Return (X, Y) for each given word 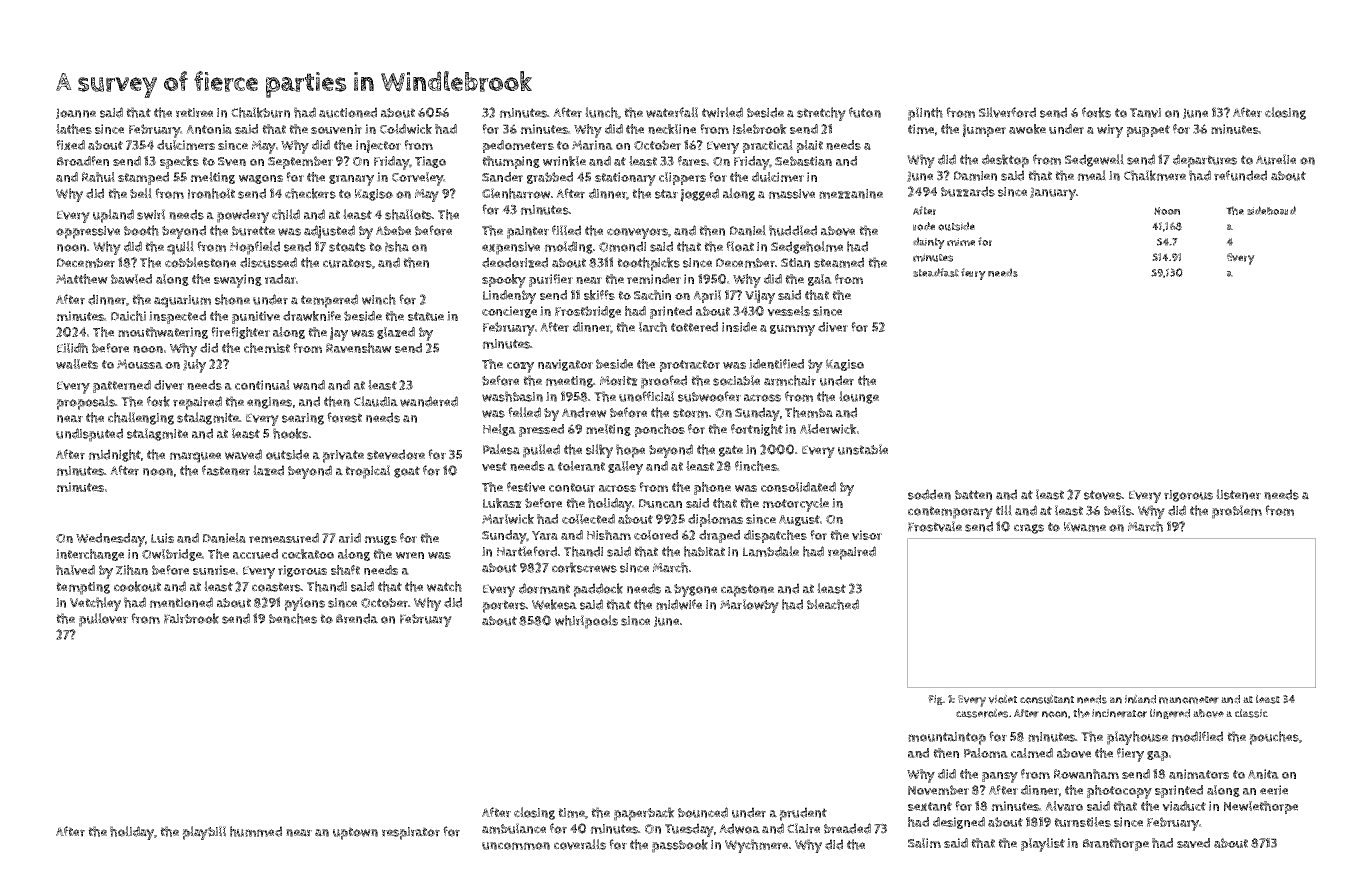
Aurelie (1276, 159)
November (938, 790)
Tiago (430, 162)
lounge (859, 397)
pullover (103, 620)
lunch (601, 112)
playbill (204, 833)
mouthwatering (163, 333)
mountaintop (947, 738)
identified (776, 364)
